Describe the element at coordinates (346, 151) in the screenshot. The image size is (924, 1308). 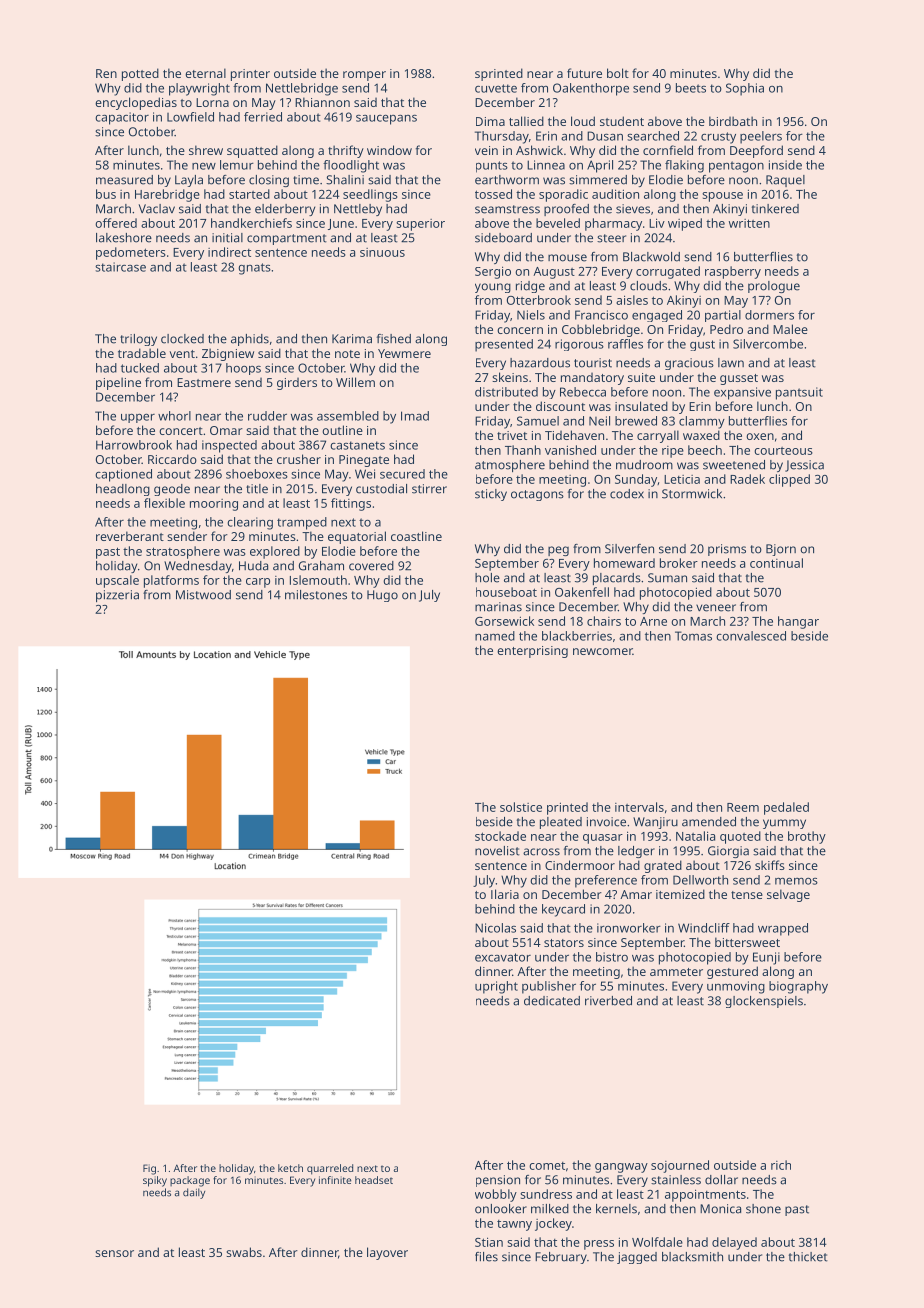
I see `thrifty` at that location.
